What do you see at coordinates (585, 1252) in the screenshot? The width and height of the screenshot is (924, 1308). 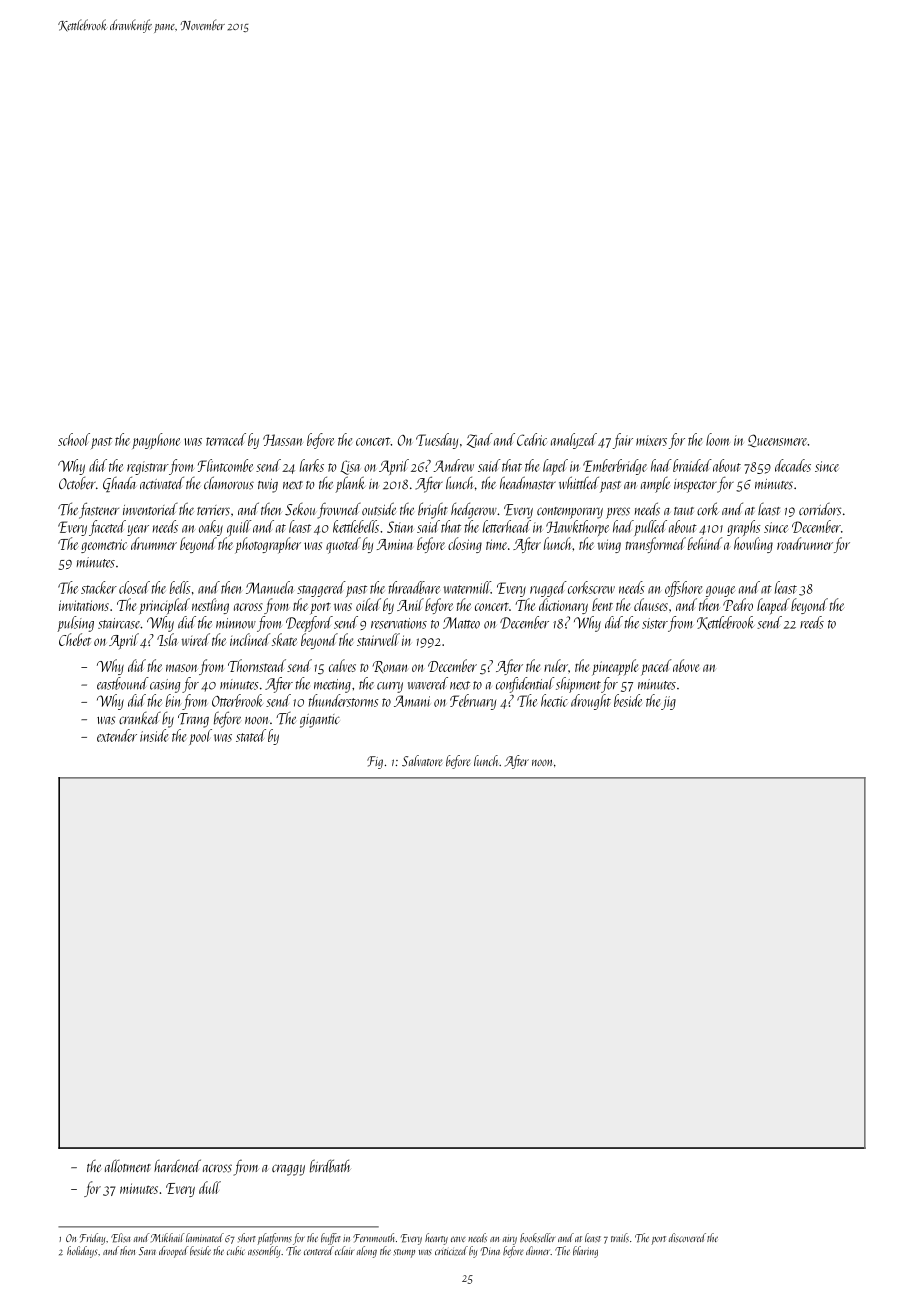 I see `blaring` at bounding box center [585, 1252].
